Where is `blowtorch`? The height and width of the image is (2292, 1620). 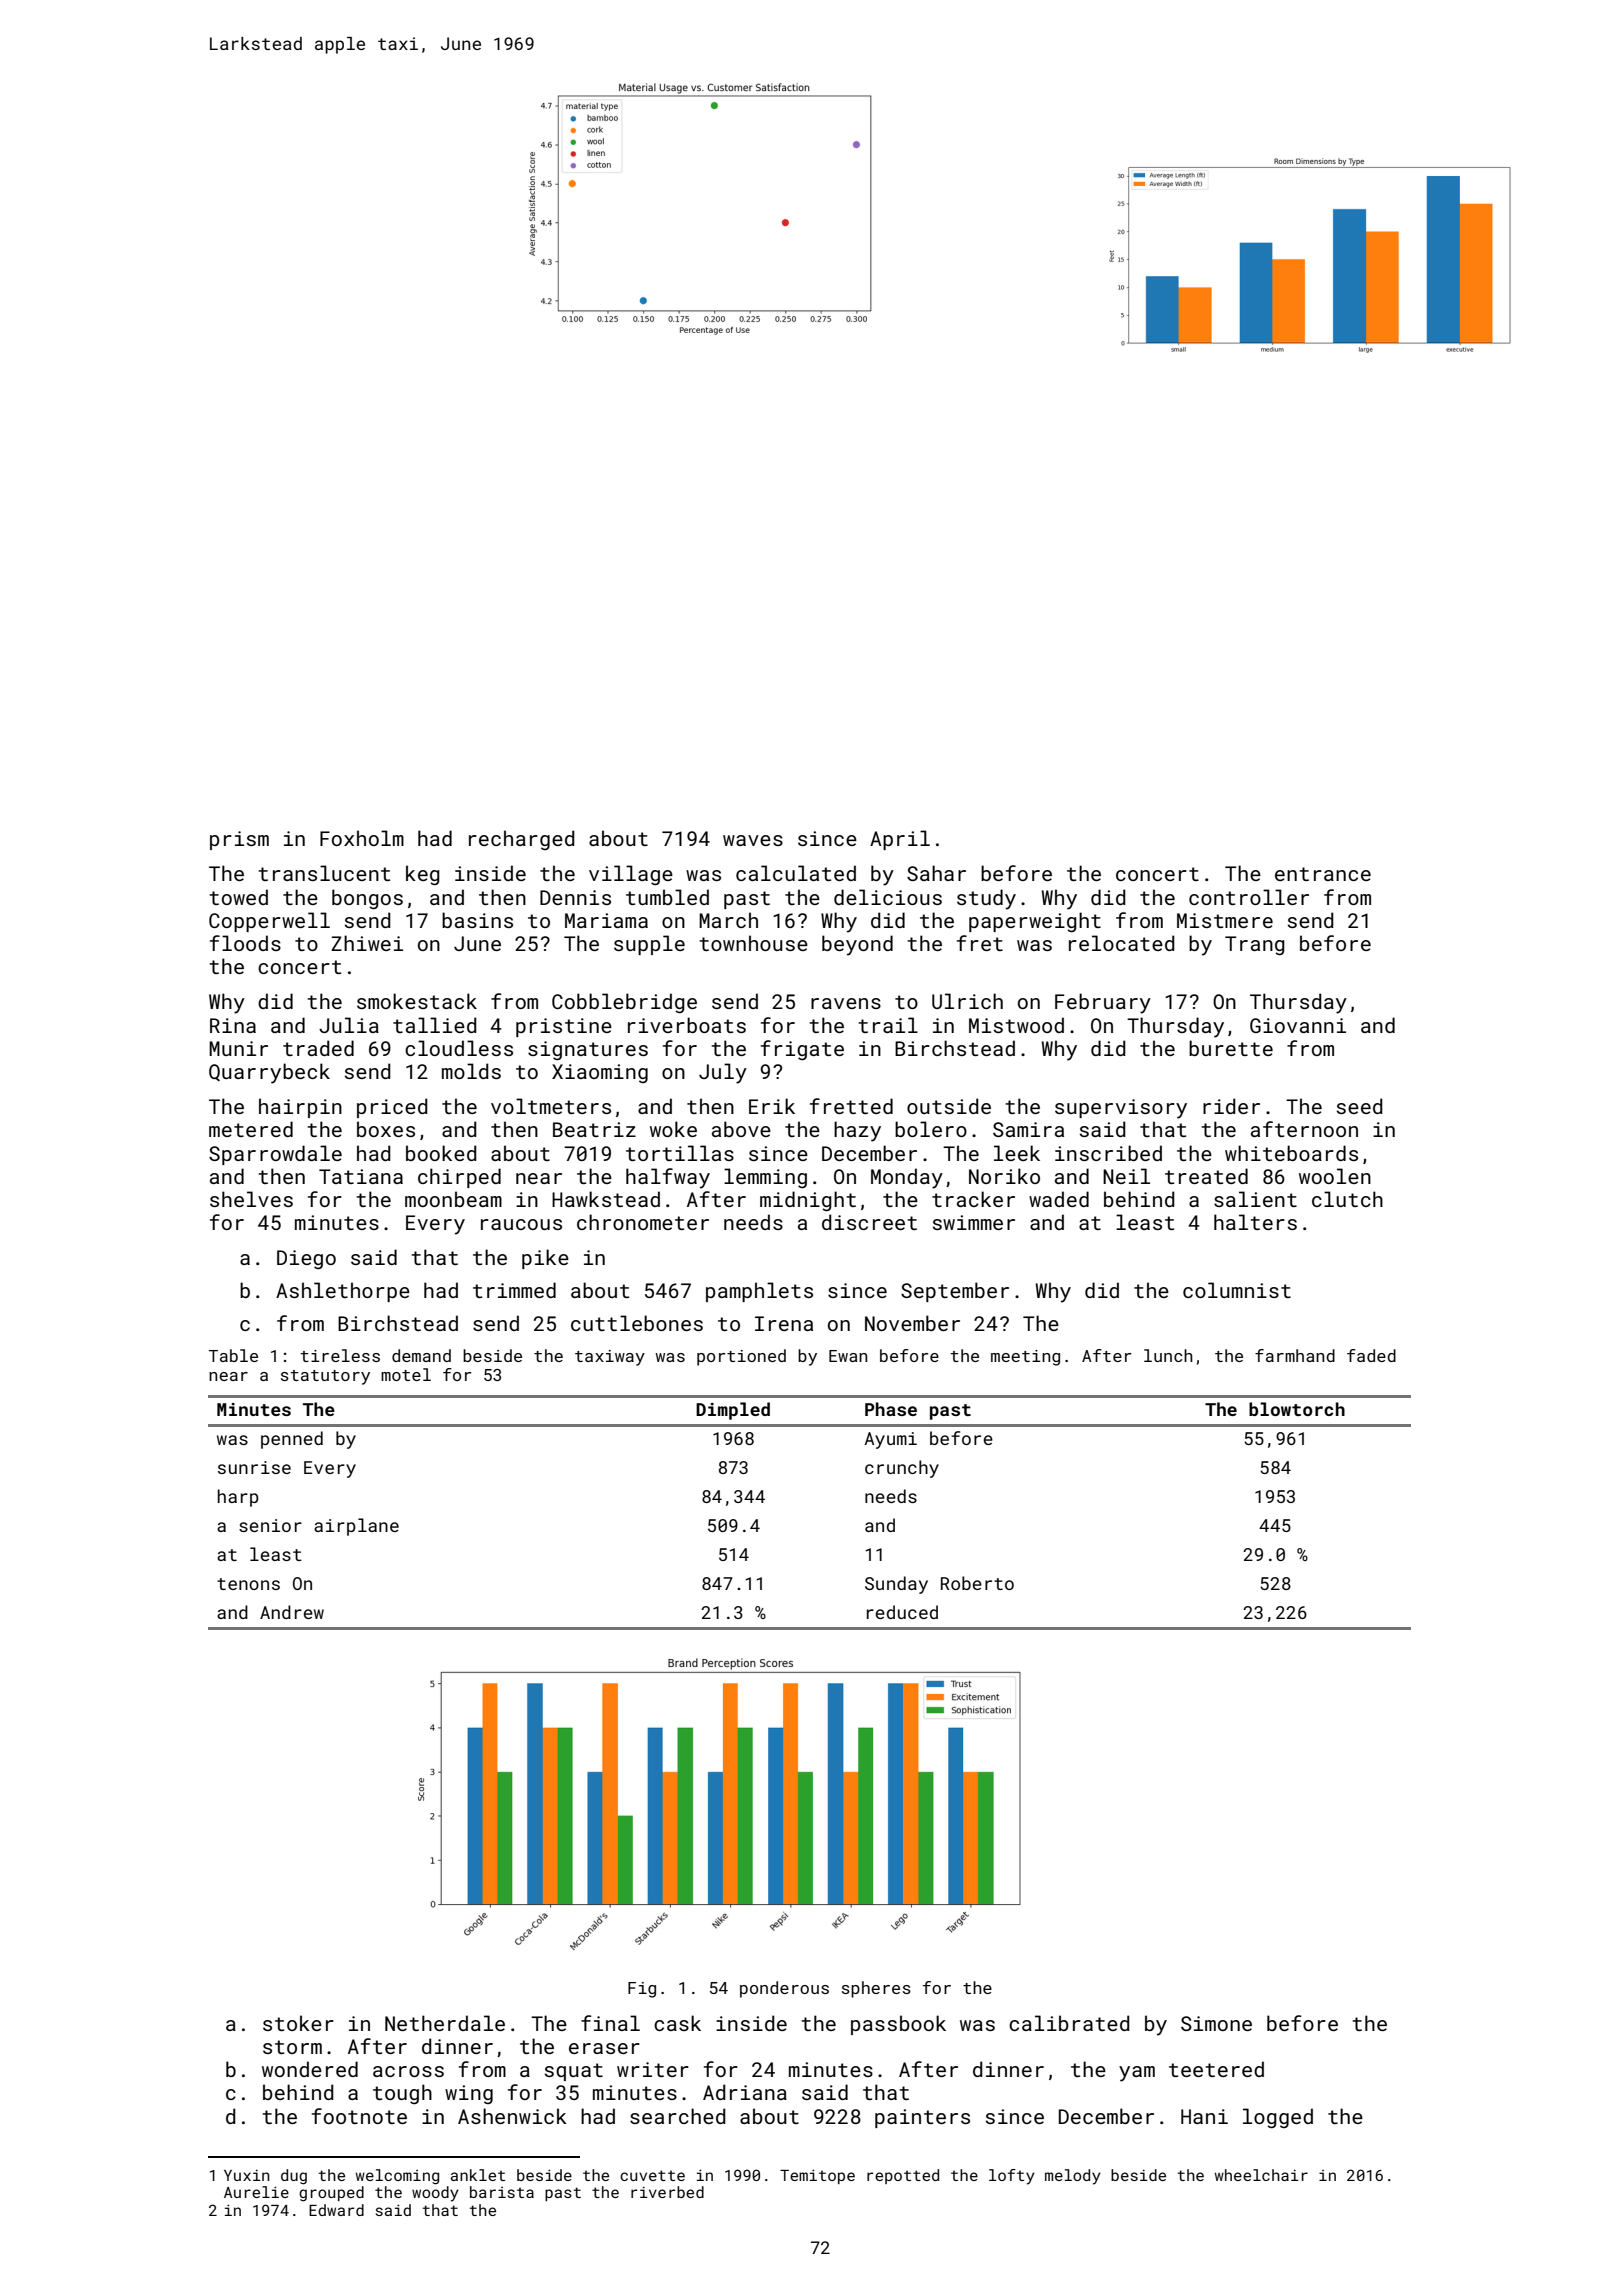 blowtorch is located at coordinates (1297, 1409).
